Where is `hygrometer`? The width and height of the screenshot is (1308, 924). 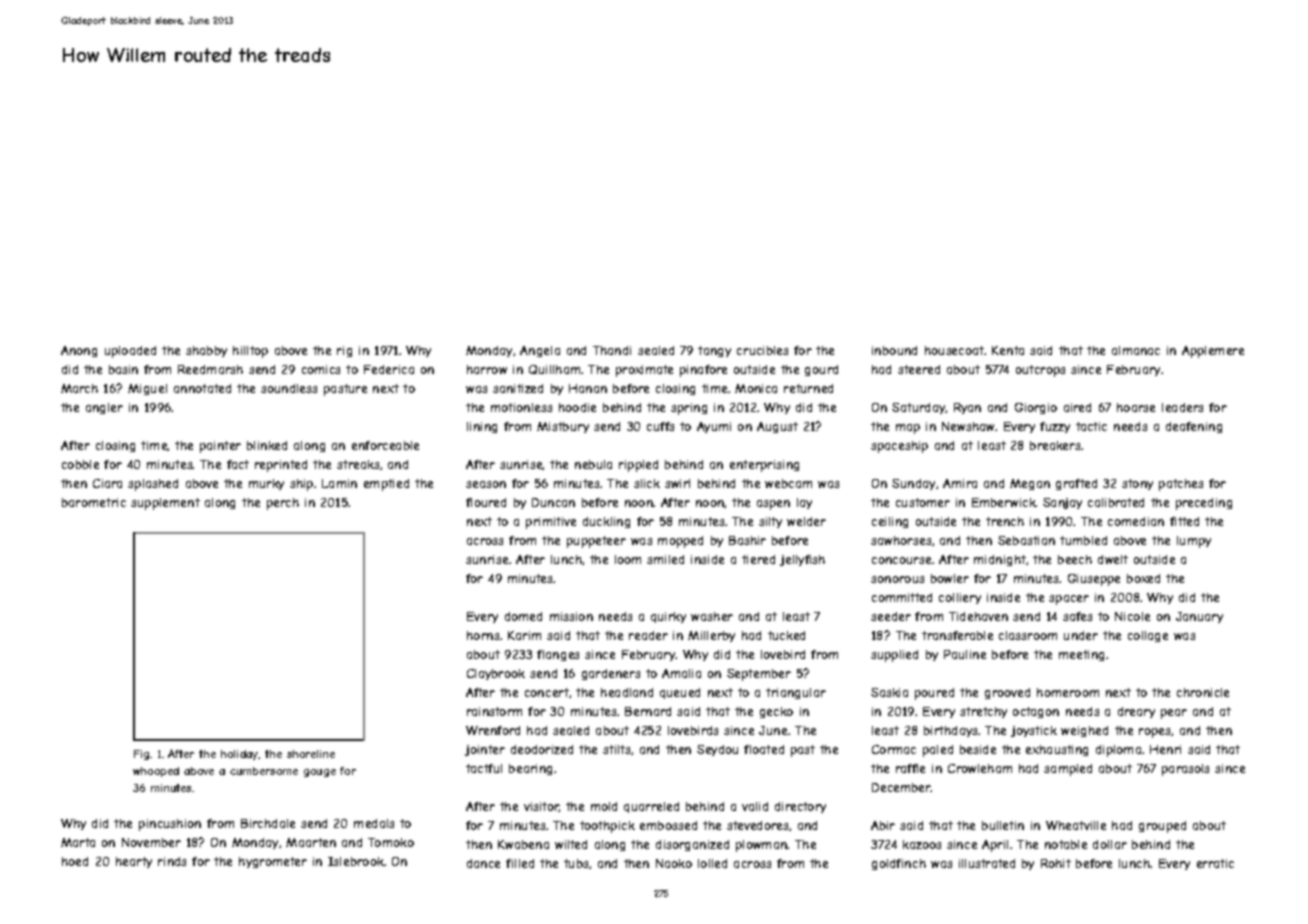
hygrometer is located at coordinates (273, 862).
